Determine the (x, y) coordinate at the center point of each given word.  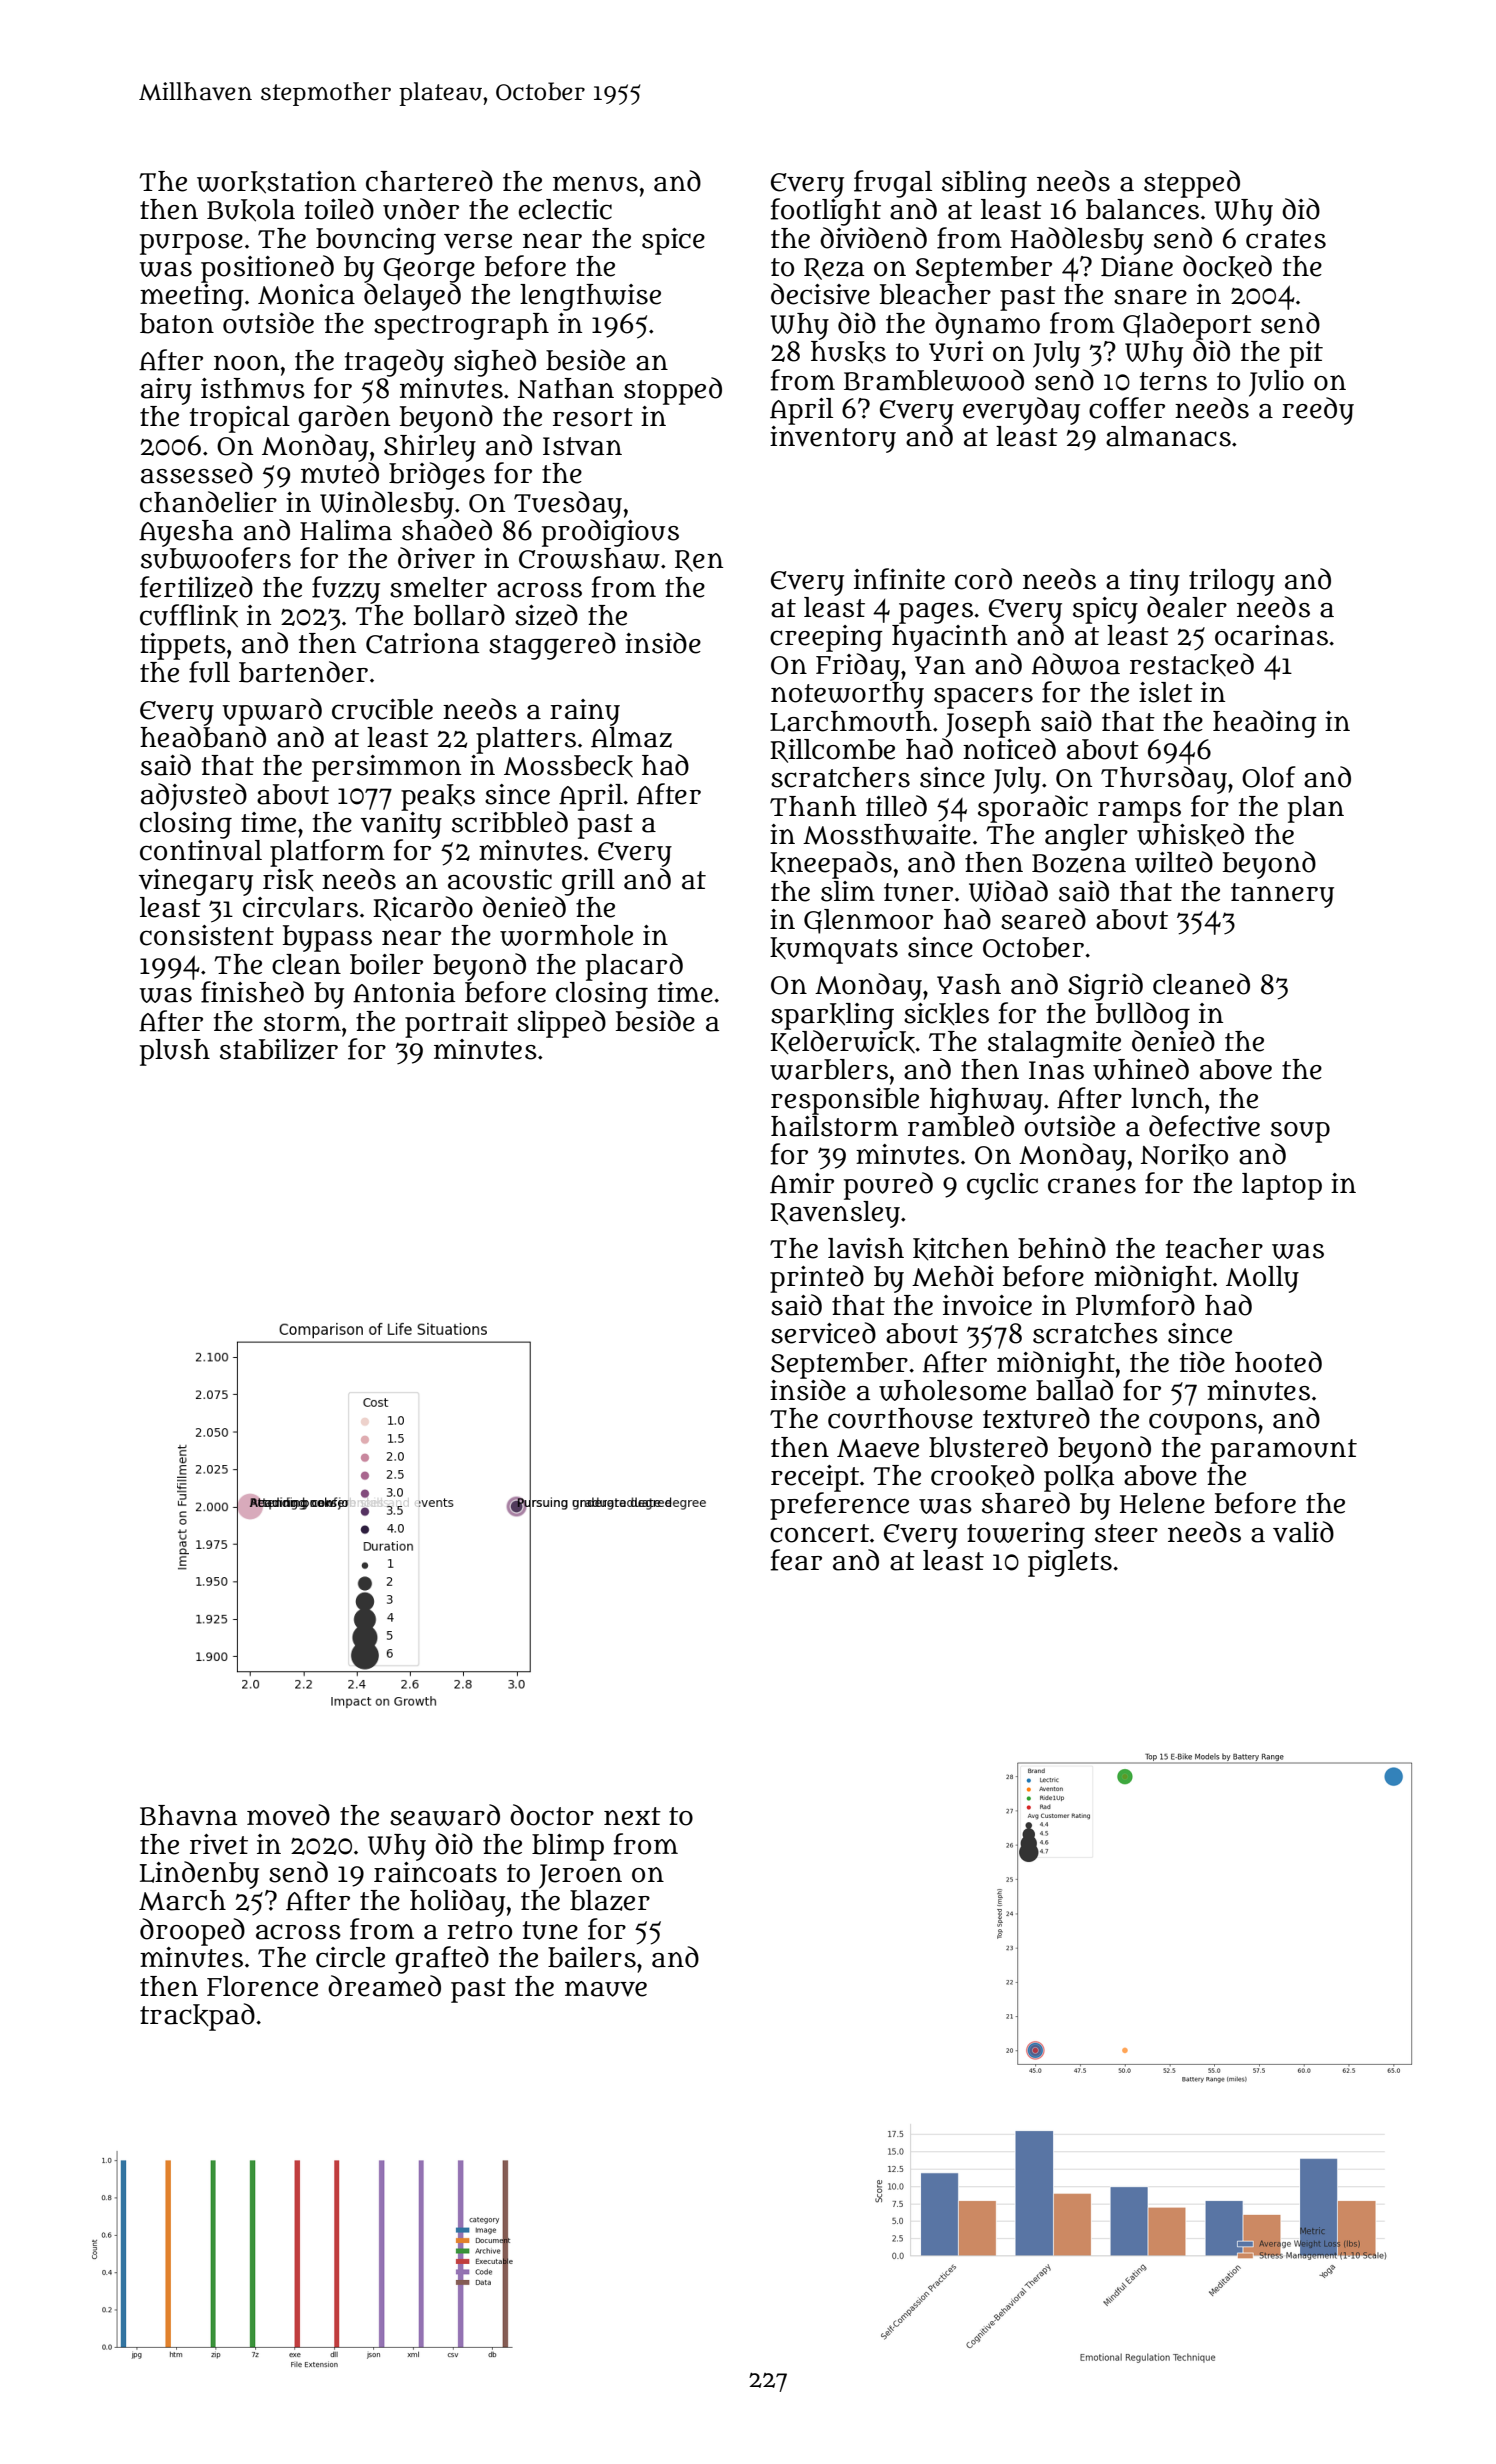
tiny (1155, 582)
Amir (802, 1183)
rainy (585, 712)
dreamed (384, 1986)
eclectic (565, 209)
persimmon (386, 768)
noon (246, 363)
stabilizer (279, 1049)
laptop (1282, 1186)
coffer (1127, 408)
